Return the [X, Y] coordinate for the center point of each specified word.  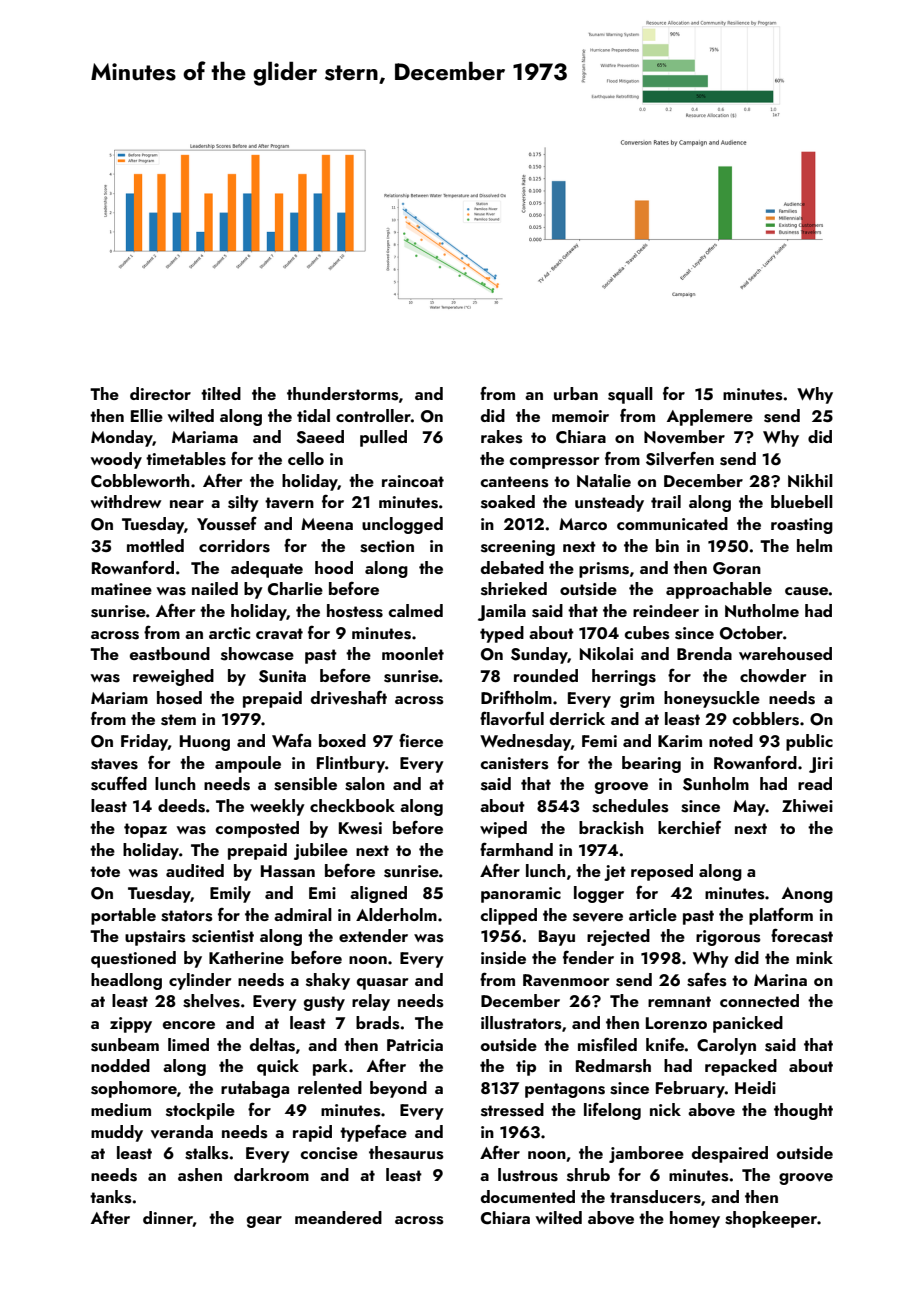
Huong [205, 743]
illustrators [521, 1023]
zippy [131, 1025]
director [160, 393]
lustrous [528, 1175]
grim [637, 700]
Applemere [710, 417]
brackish [611, 828]
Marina [780, 980]
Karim [680, 741]
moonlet [413, 653]
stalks [207, 1153]
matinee [121, 589]
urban [576, 393]
